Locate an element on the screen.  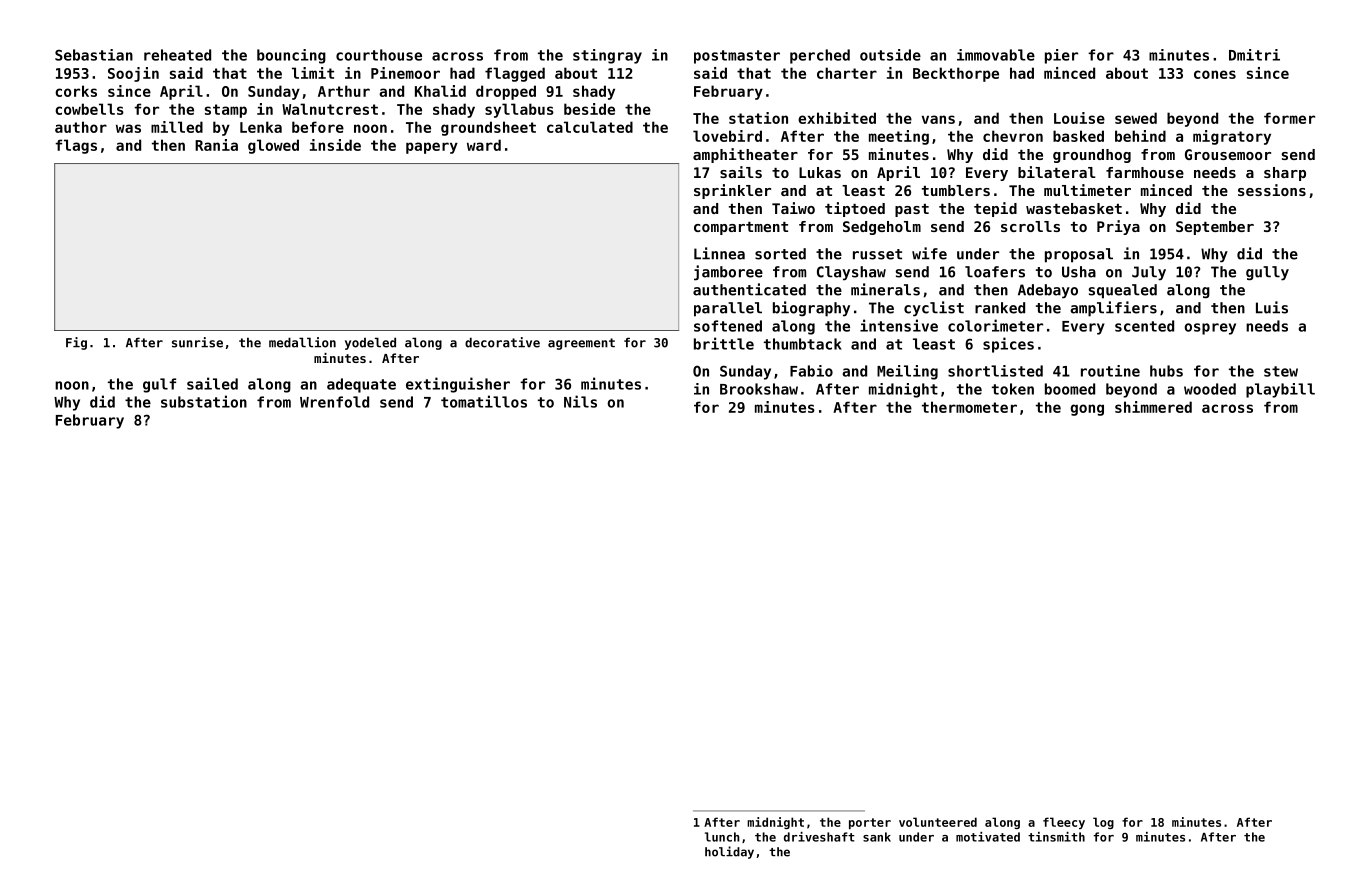
perched is located at coordinates (820, 56).
